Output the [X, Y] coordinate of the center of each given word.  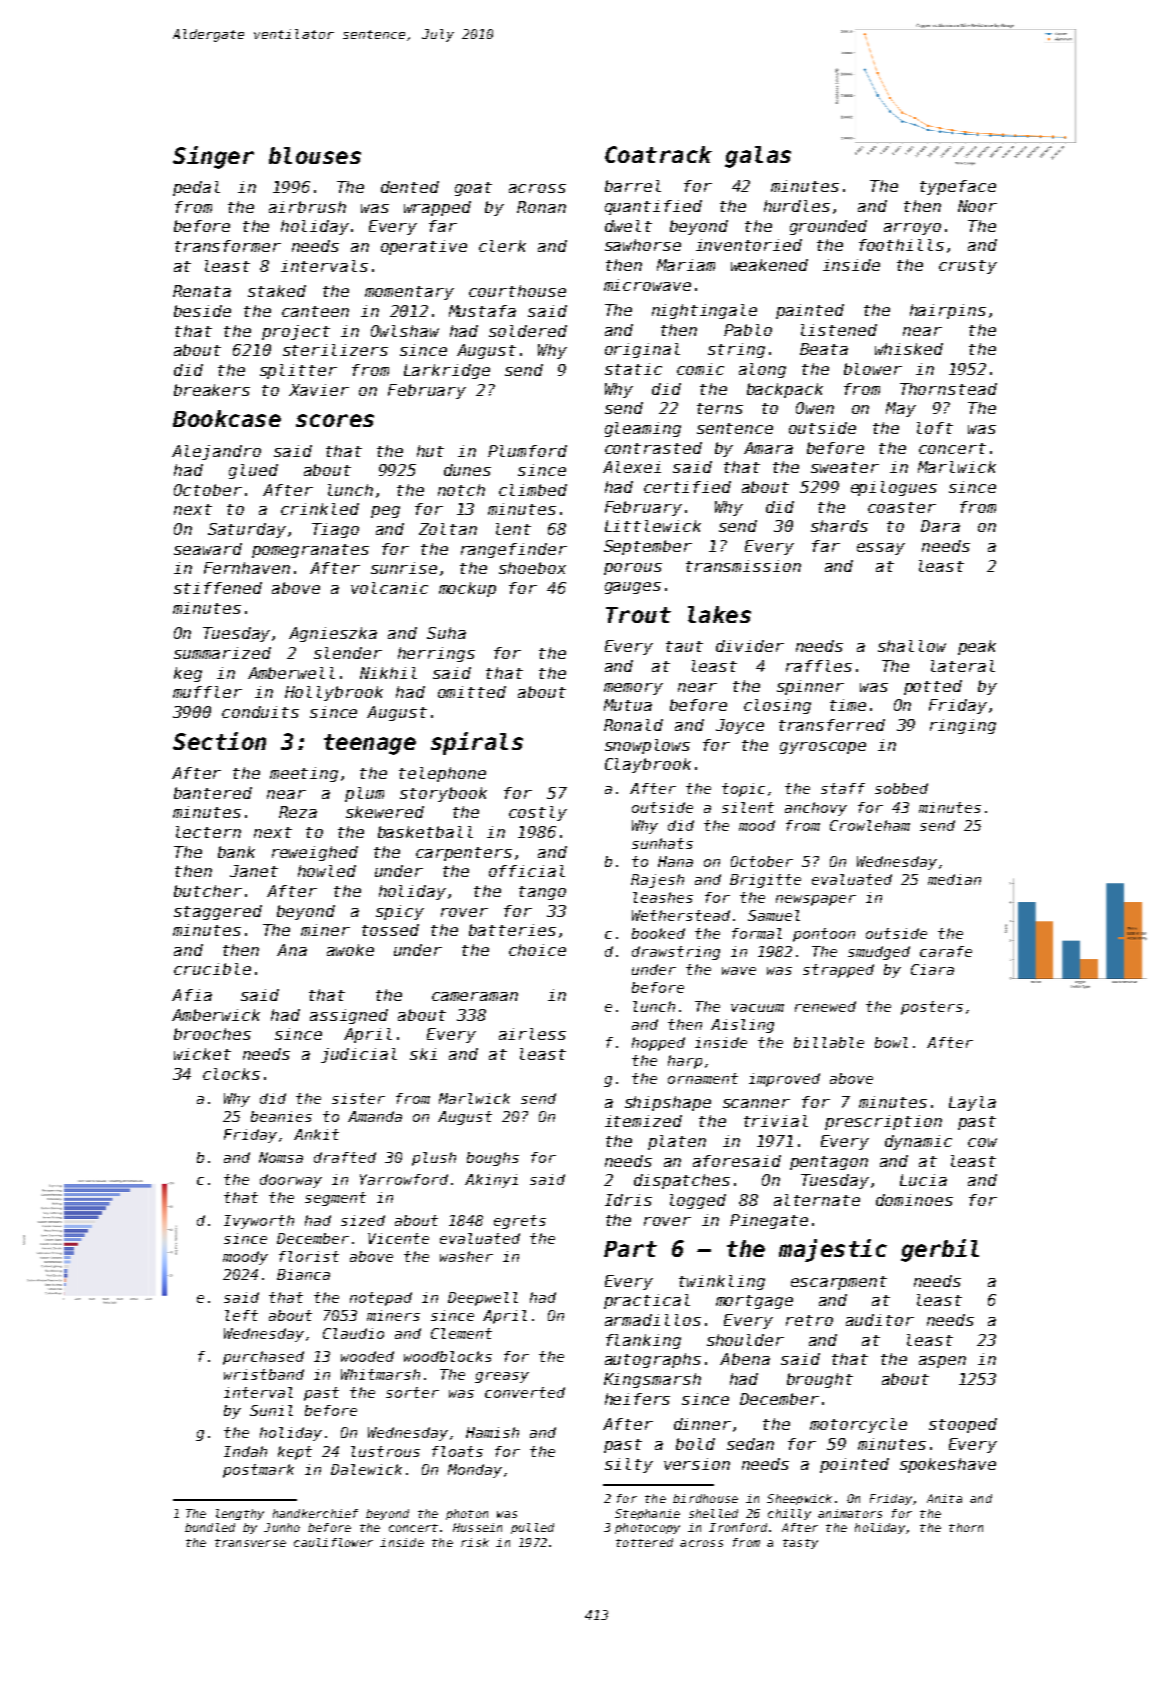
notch [461, 490]
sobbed [901, 788]
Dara [940, 526]
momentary [409, 293]
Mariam [686, 265]
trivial [776, 1121]
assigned [349, 1016]
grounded [828, 227]
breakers [212, 390]
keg [188, 674]
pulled [532, 1528]
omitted [472, 692]
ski [423, 1054]
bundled [210, 1527]
